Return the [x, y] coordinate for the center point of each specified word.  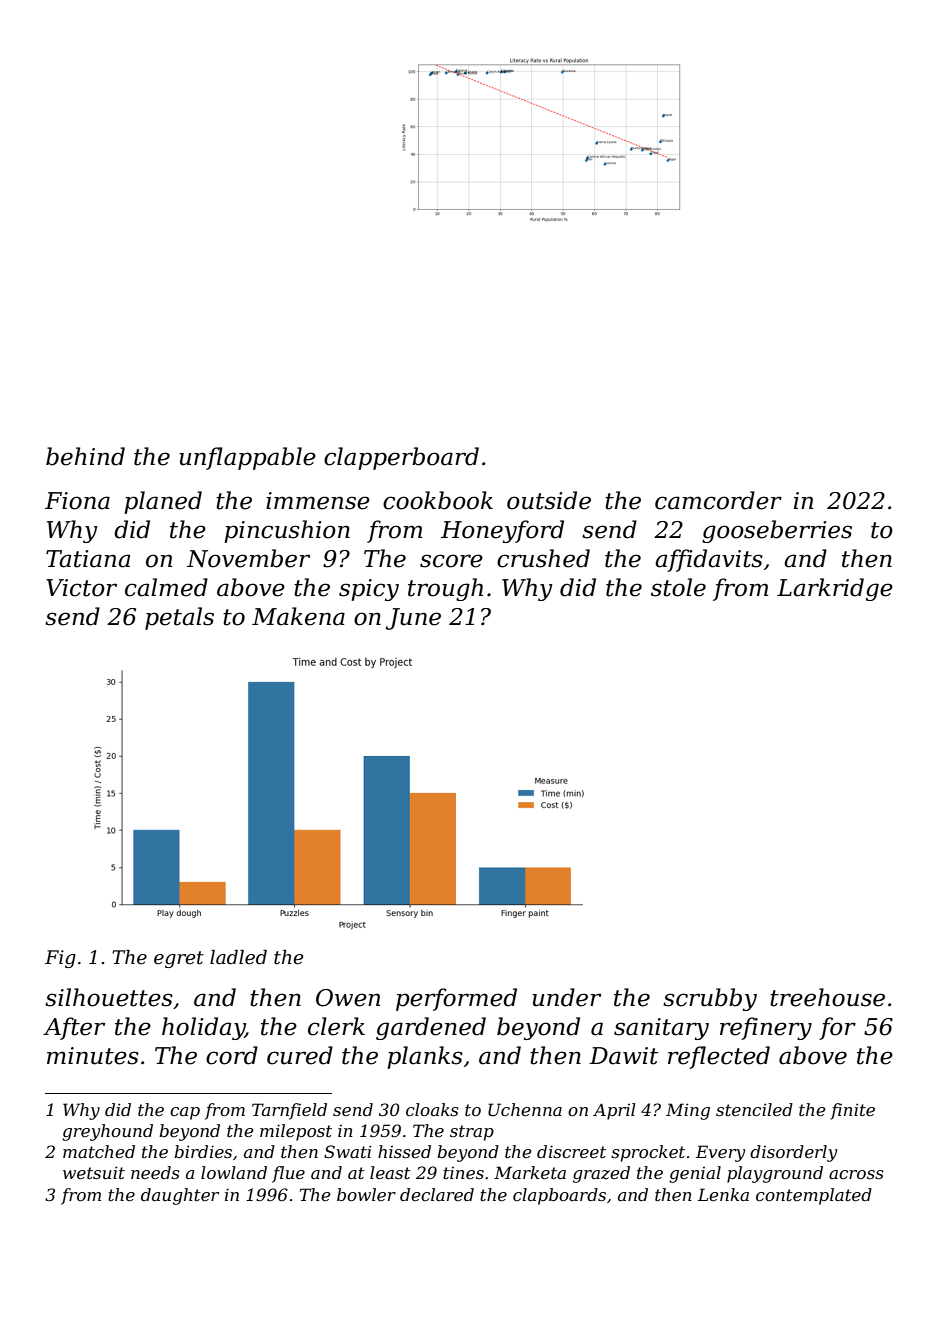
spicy [369, 590]
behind [85, 456]
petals [179, 618]
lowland [234, 1172]
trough [445, 589]
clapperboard [401, 458]
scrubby [710, 999]
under [566, 997]
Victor [81, 588]
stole [678, 587]
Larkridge [835, 589]
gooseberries [777, 531]
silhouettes [109, 997]
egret [179, 959]
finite [852, 1111]
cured [300, 1055]
